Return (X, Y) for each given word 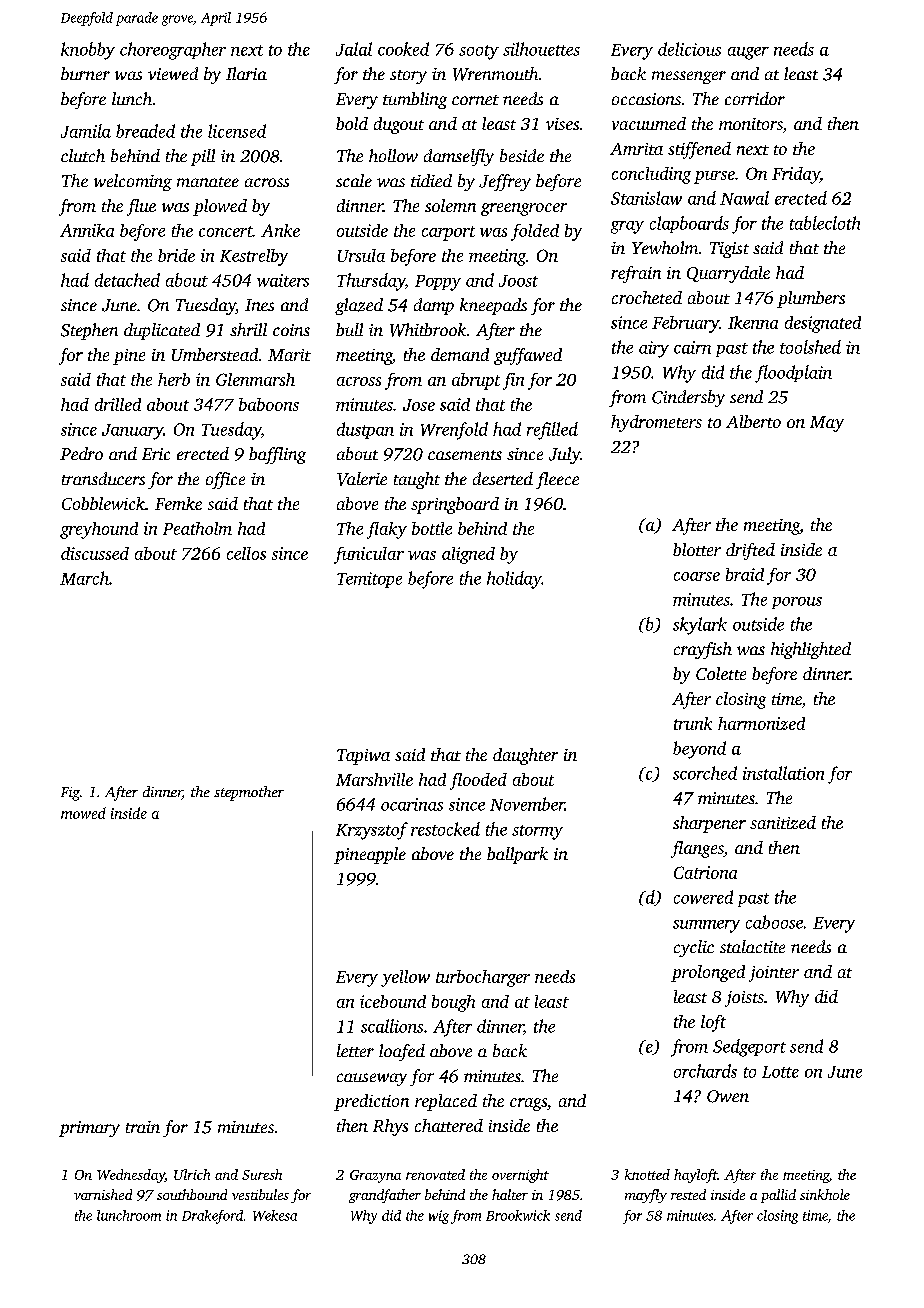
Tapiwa (363, 757)
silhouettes (541, 49)
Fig (70, 794)
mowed (83, 813)
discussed (95, 553)
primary (89, 1129)
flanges (697, 849)
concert (226, 231)
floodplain (793, 374)
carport (448, 233)
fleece (557, 480)
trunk (693, 723)
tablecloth (825, 223)
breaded (145, 131)
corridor (755, 98)
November (527, 804)
